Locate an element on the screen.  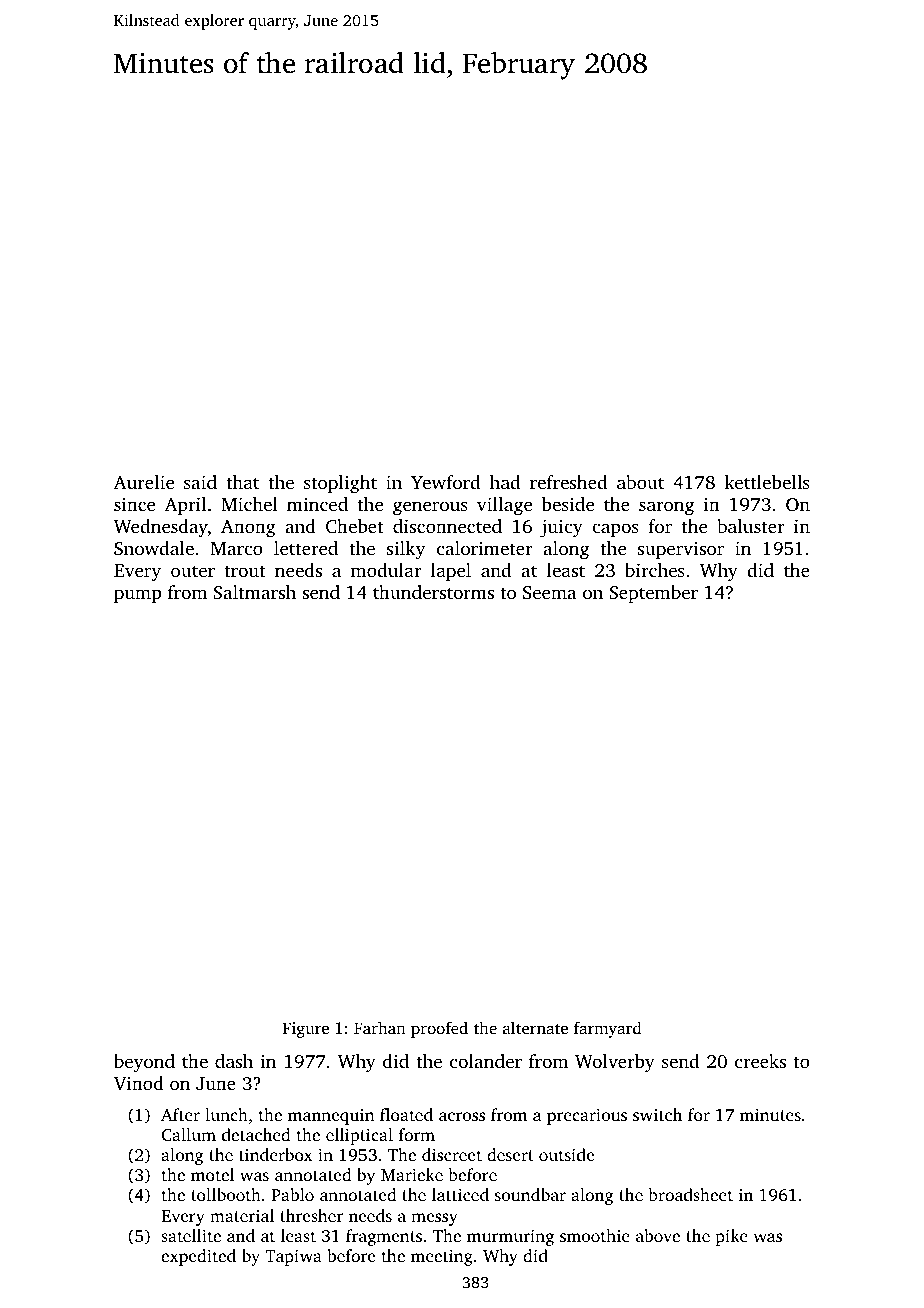
tinderbox is located at coordinates (276, 1154).
